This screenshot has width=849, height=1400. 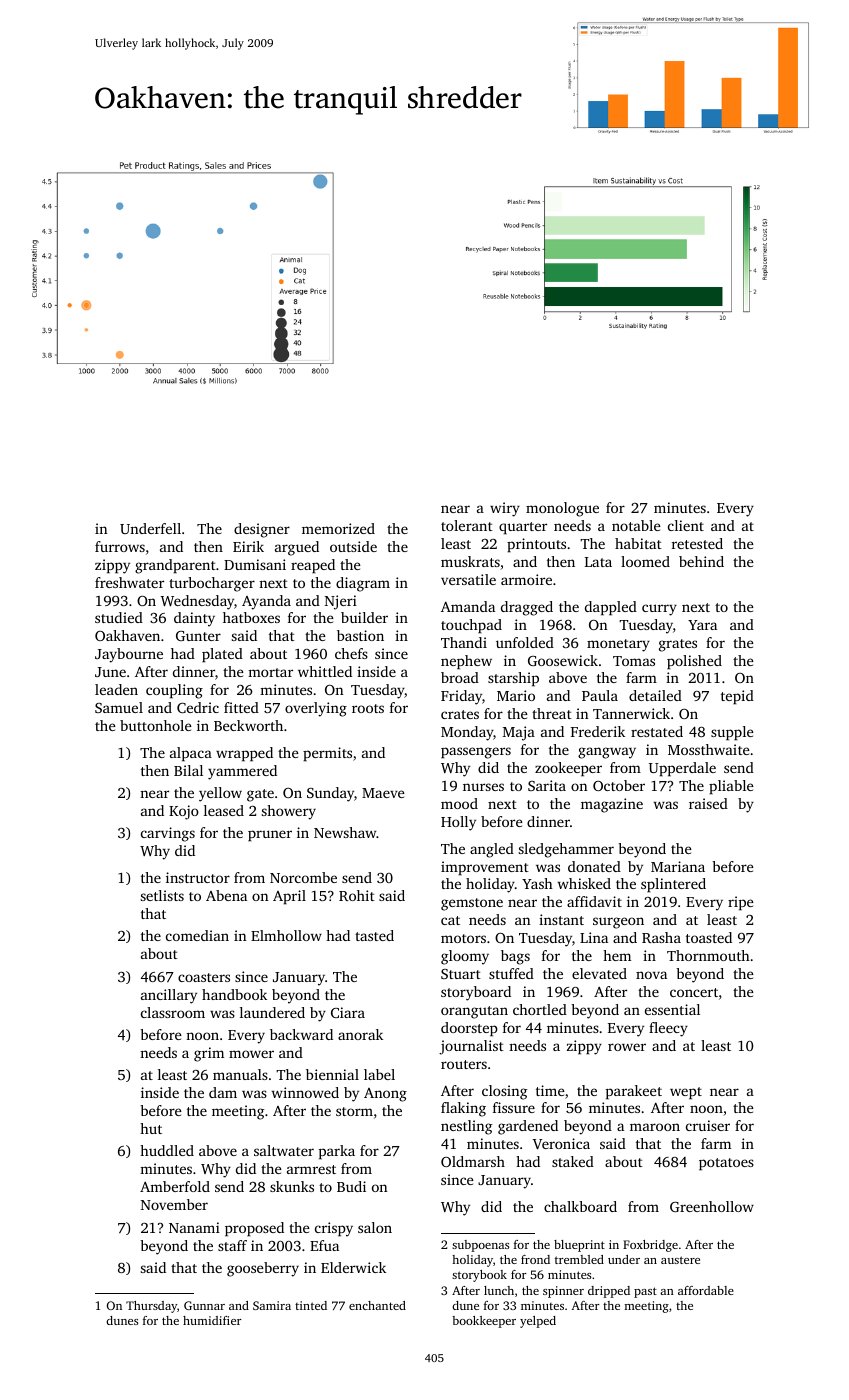 I want to click on tolerant, so click(x=467, y=525).
